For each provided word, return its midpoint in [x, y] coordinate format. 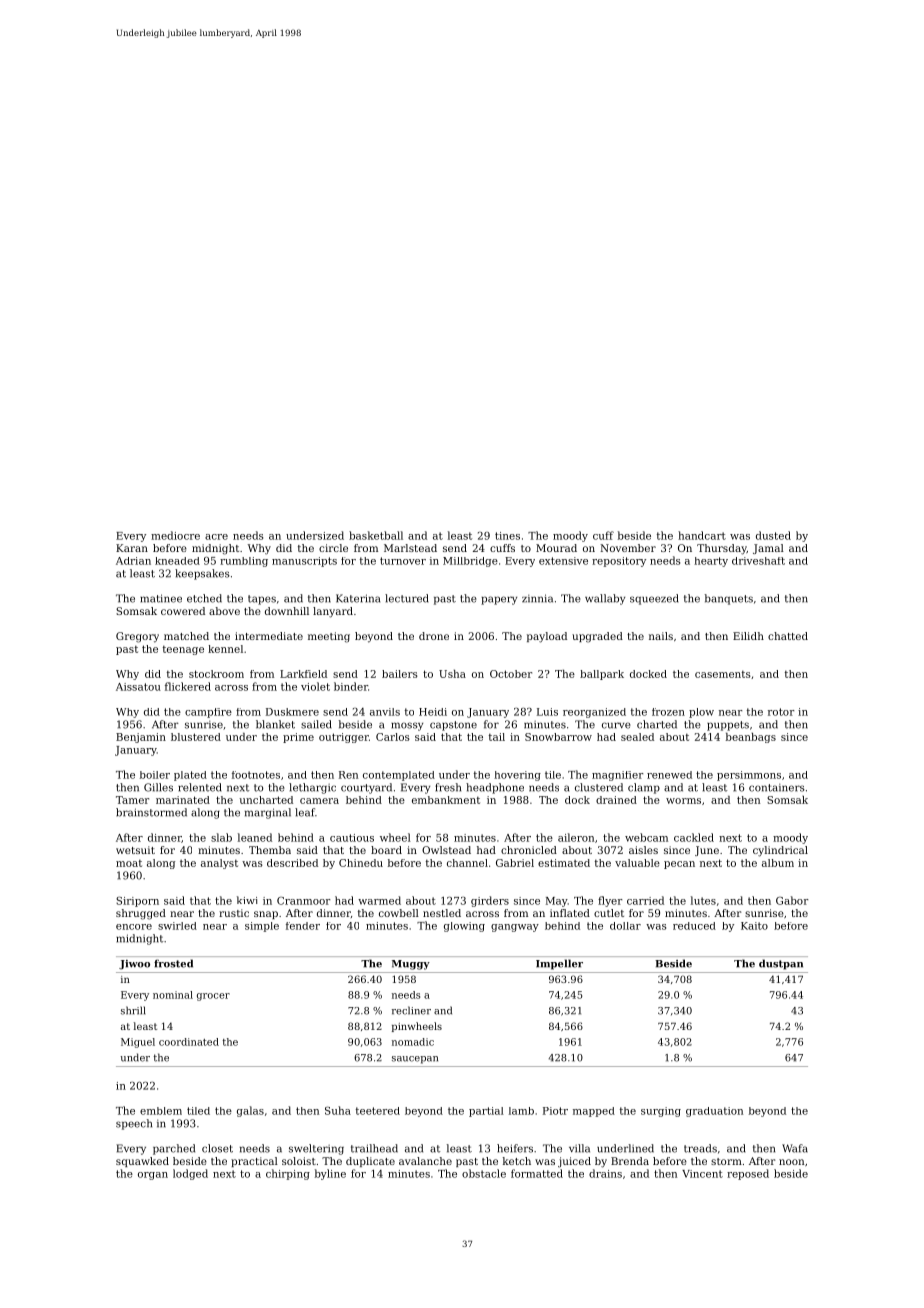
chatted [788, 636]
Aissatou [138, 687]
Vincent [702, 1174]
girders [490, 901]
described [292, 863]
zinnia [537, 598]
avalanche [425, 1161]
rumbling [244, 562]
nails [661, 636]
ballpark [602, 675]
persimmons [749, 776]
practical [254, 1162]
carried [645, 900]
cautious [352, 838]
